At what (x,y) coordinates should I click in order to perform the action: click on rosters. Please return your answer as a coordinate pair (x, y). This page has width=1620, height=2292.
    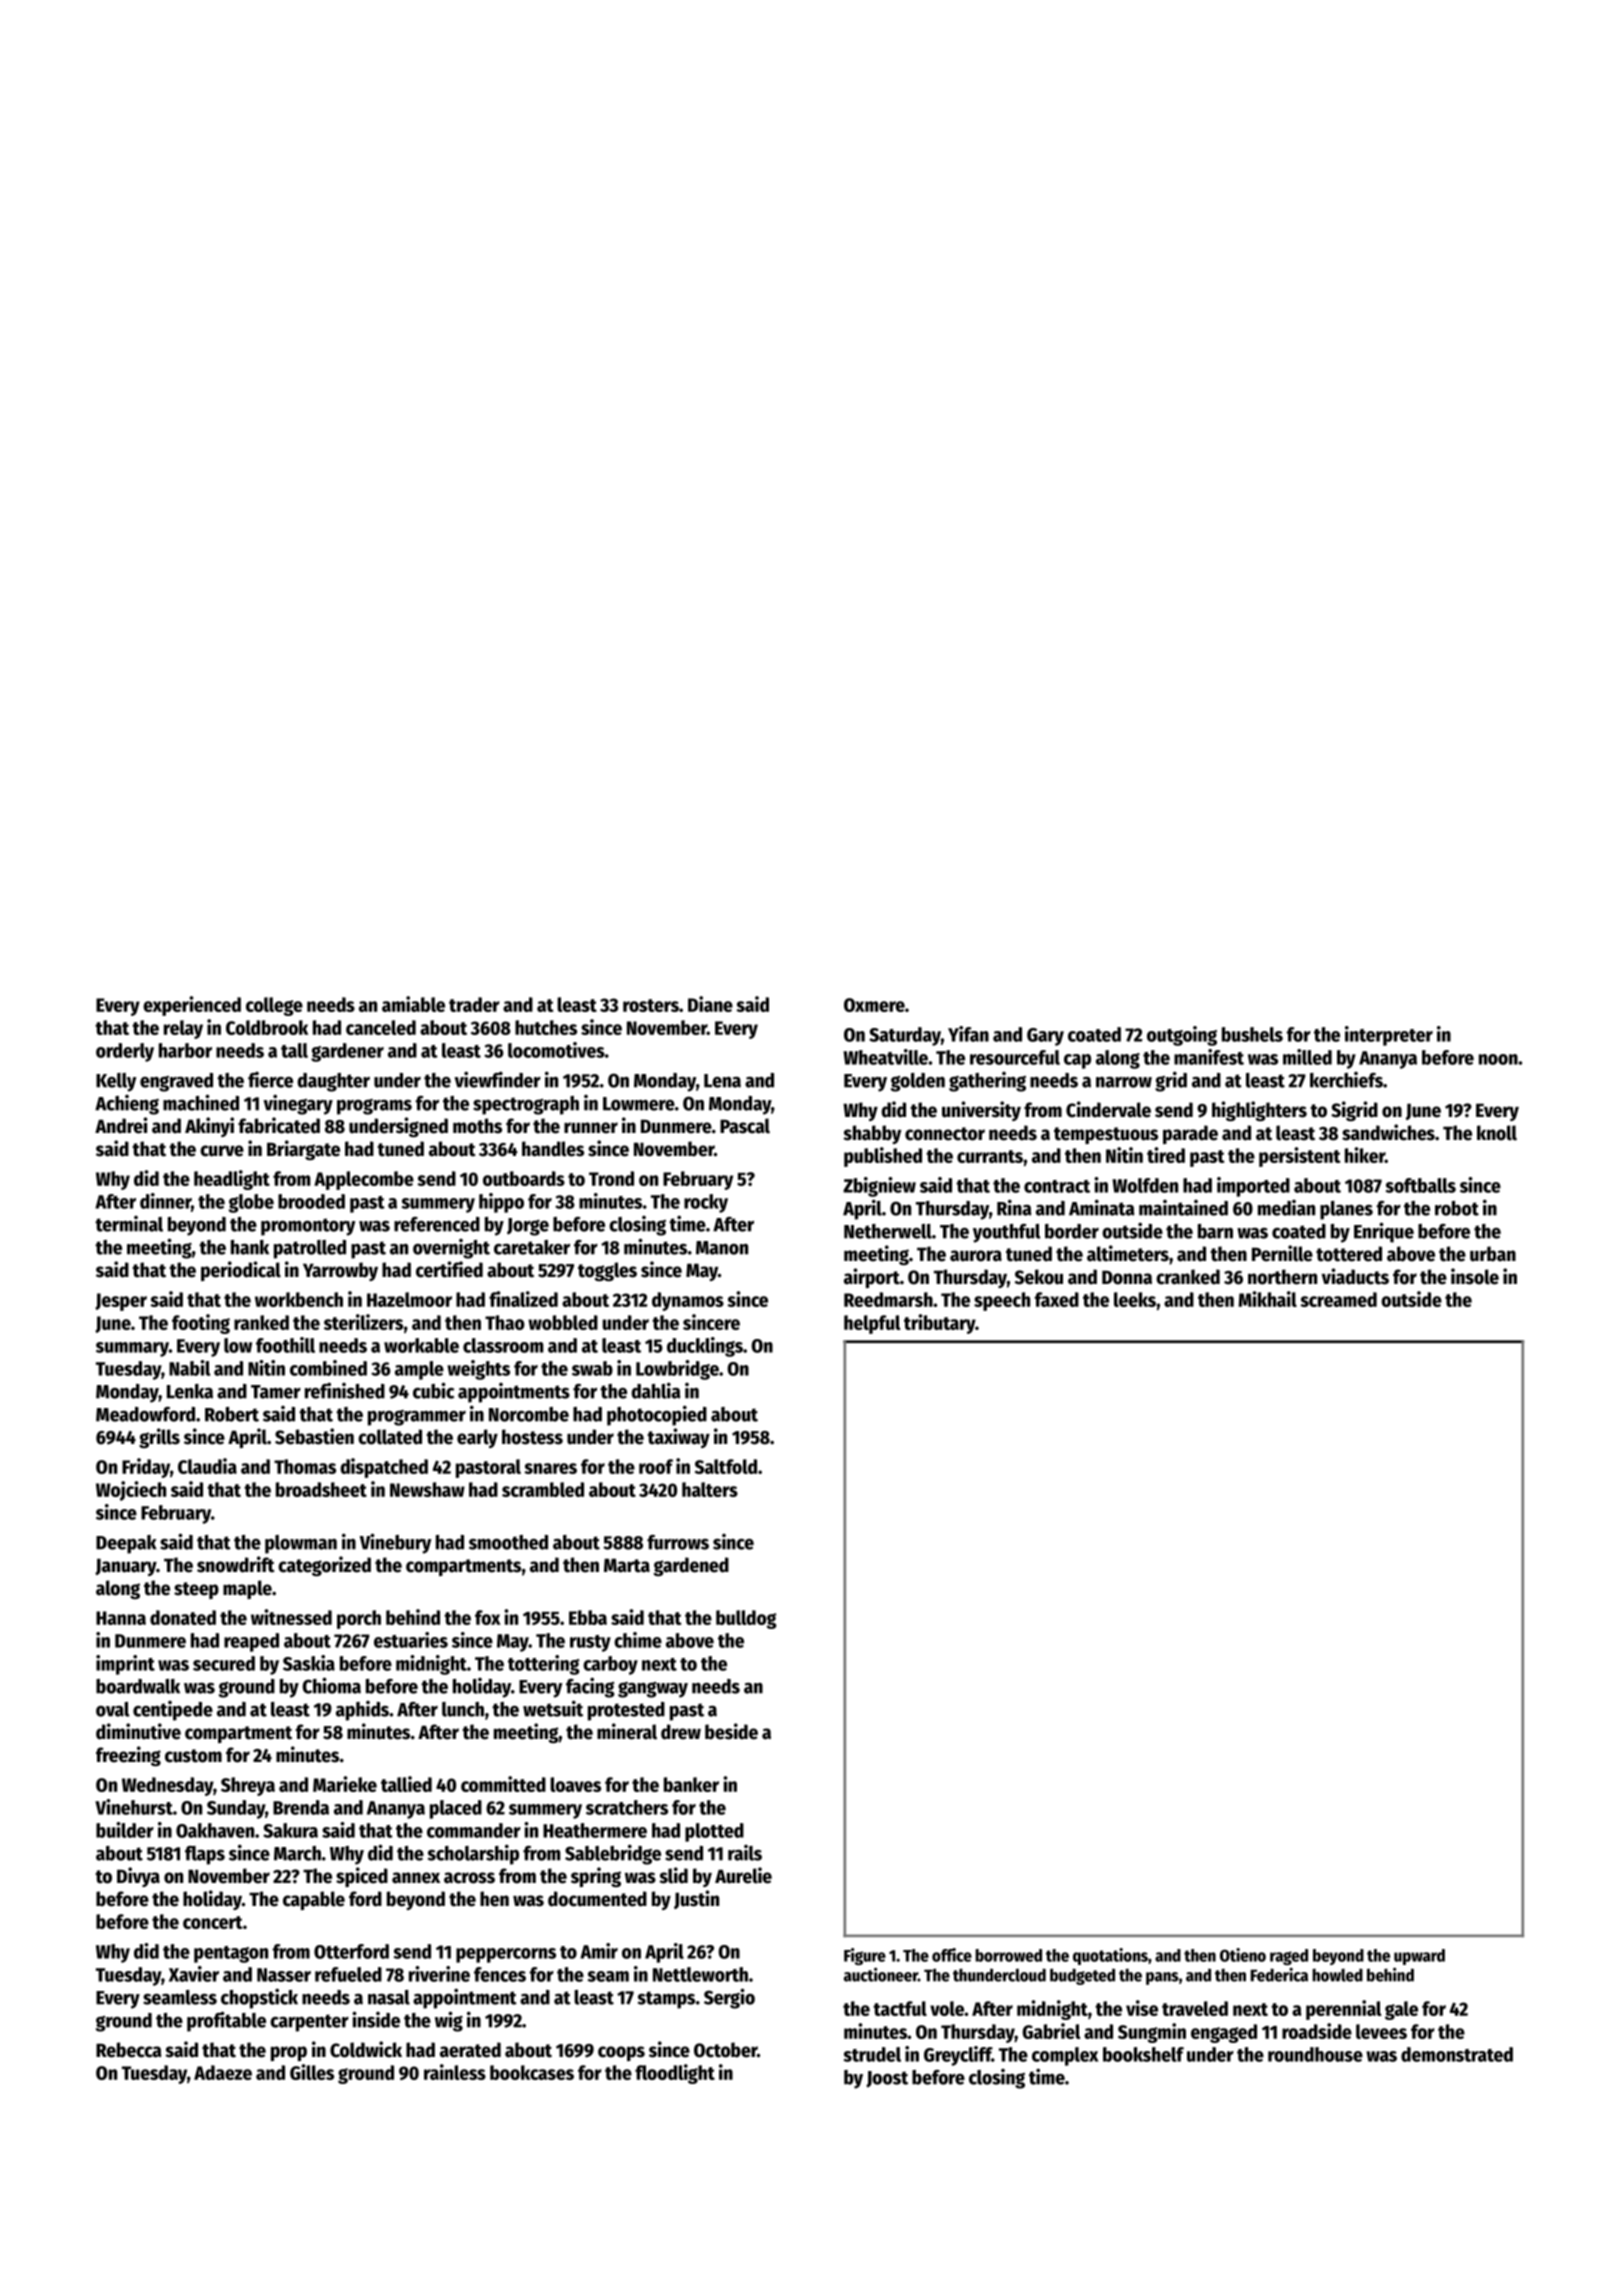
    Looking at the image, I should click on (651, 1005).
